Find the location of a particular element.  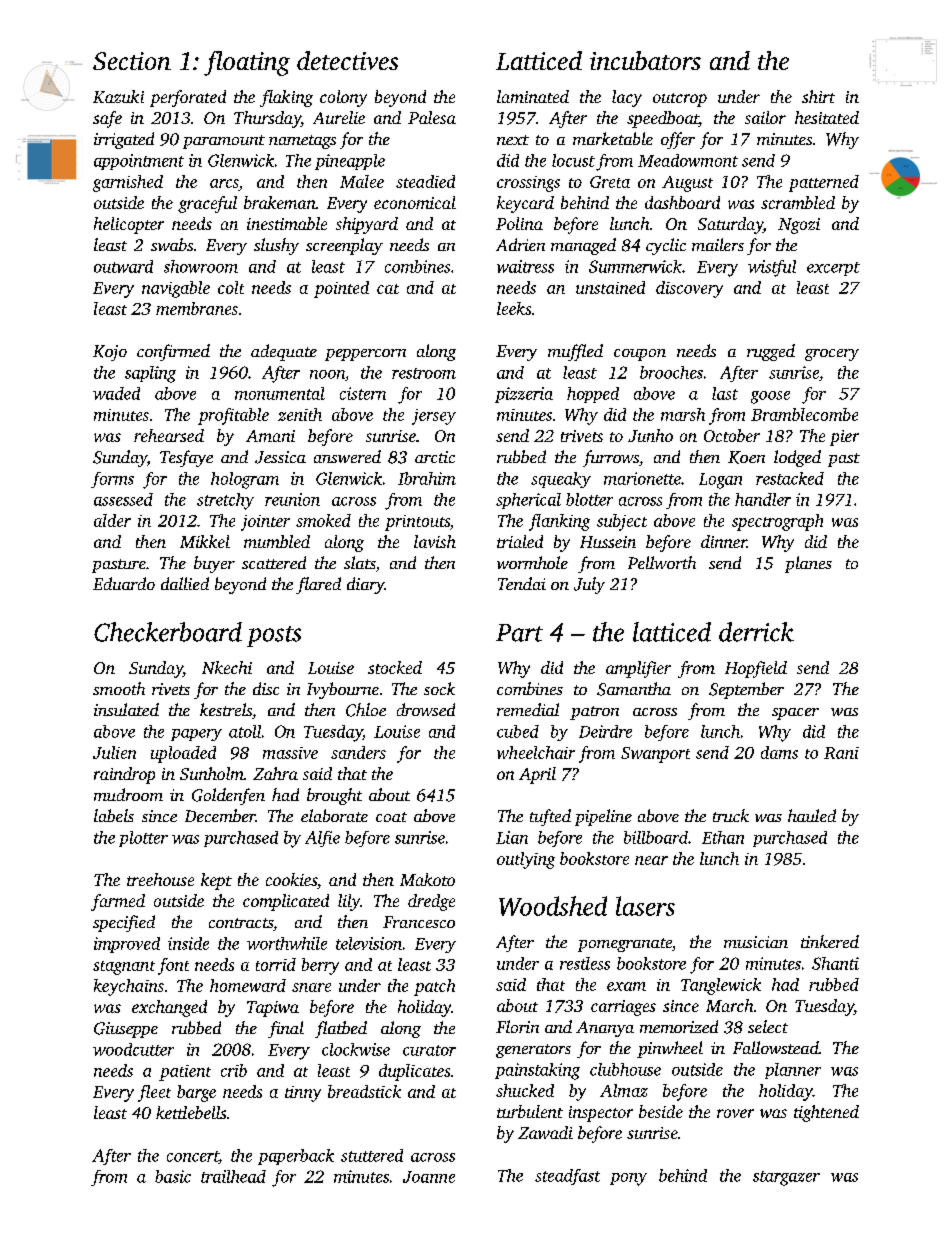

adequate is located at coordinates (284, 352).
